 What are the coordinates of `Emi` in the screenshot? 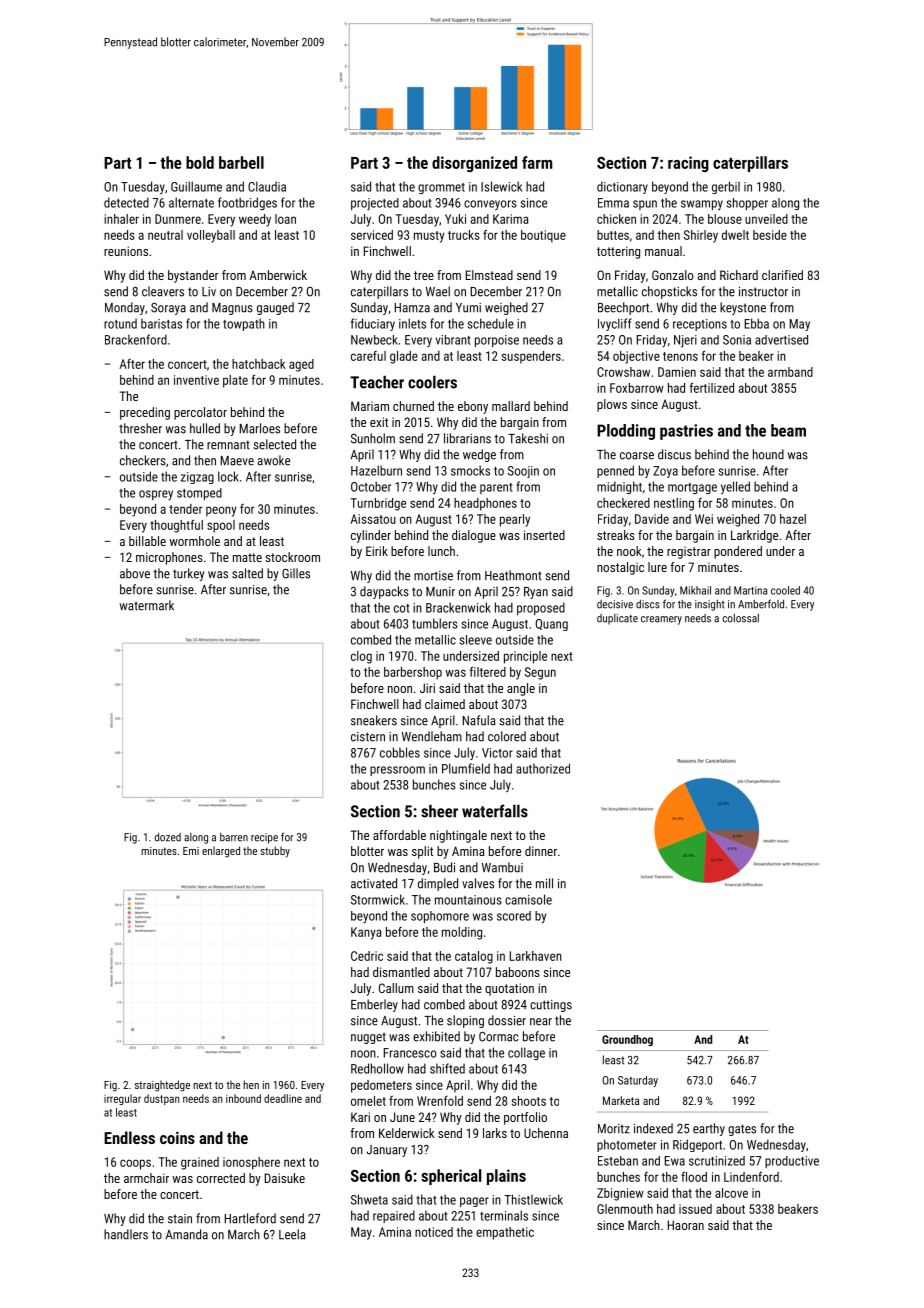 It's located at (191, 851).
